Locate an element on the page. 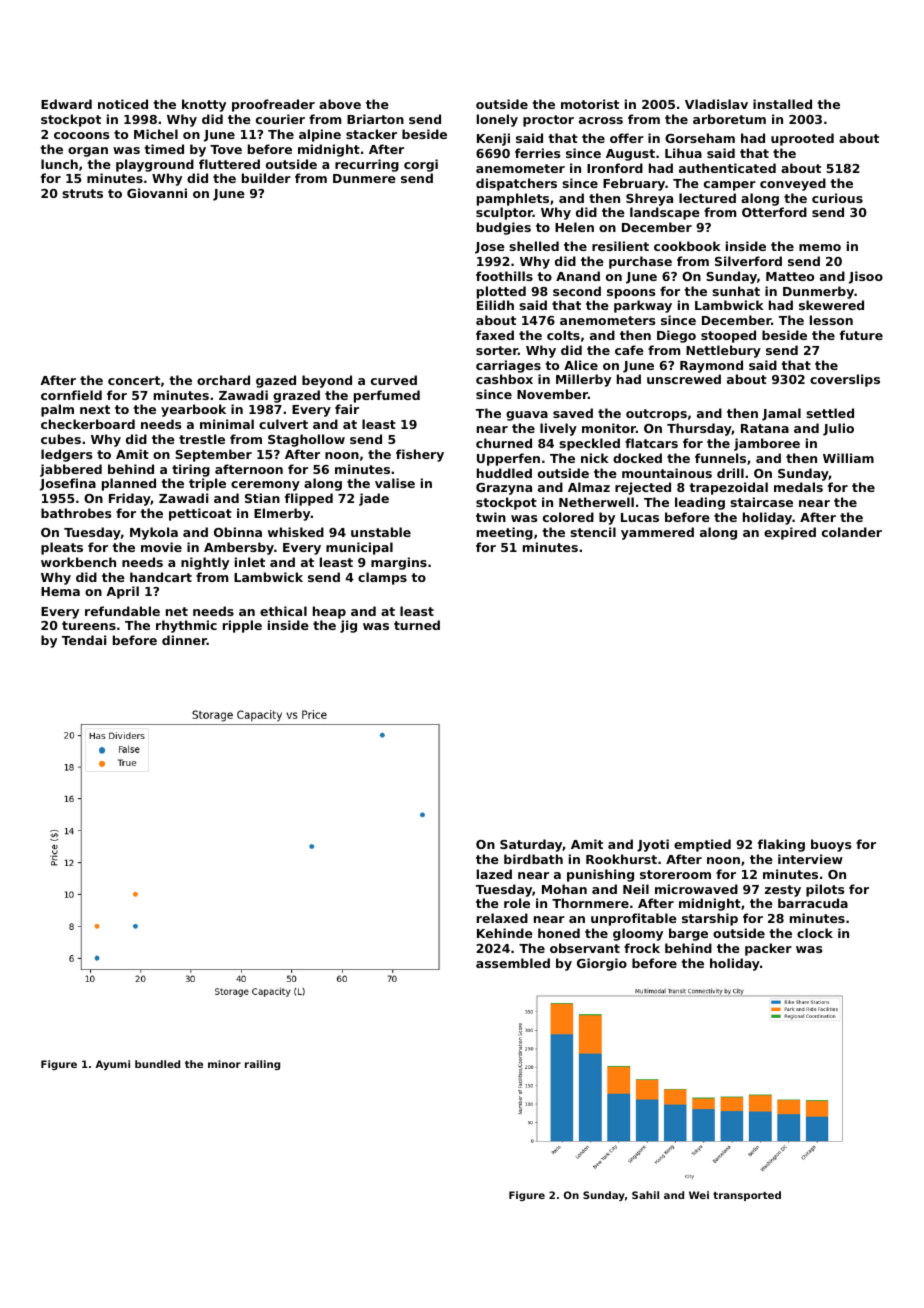 The image size is (924, 1308). Silverford is located at coordinates (748, 261).
